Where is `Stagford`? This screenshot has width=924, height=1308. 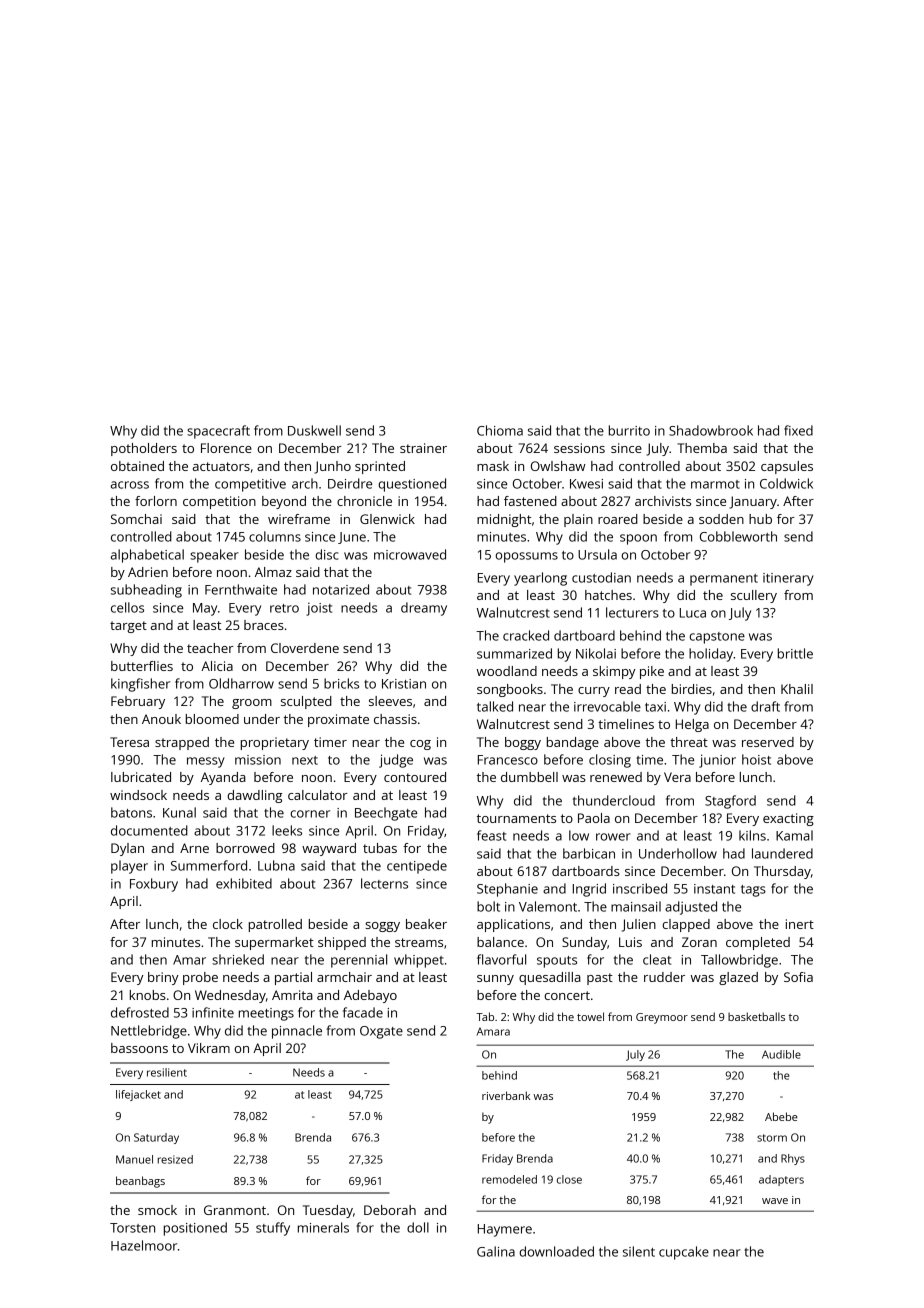
Stagford is located at coordinates (730, 802).
